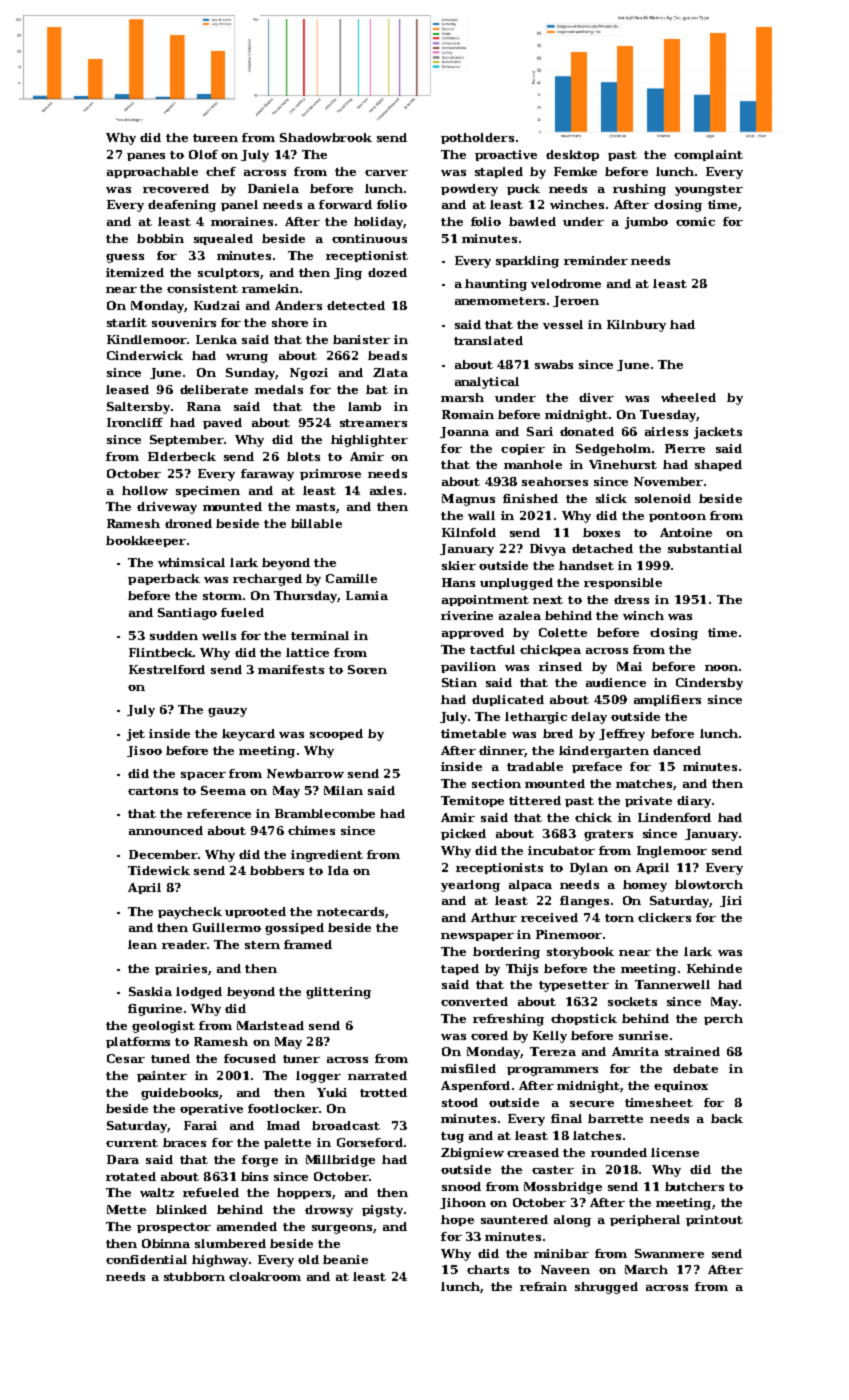 The width and height of the screenshot is (849, 1400). What do you see at coordinates (125, 258) in the screenshot?
I see `guess` at bounding box center [125, 258].
